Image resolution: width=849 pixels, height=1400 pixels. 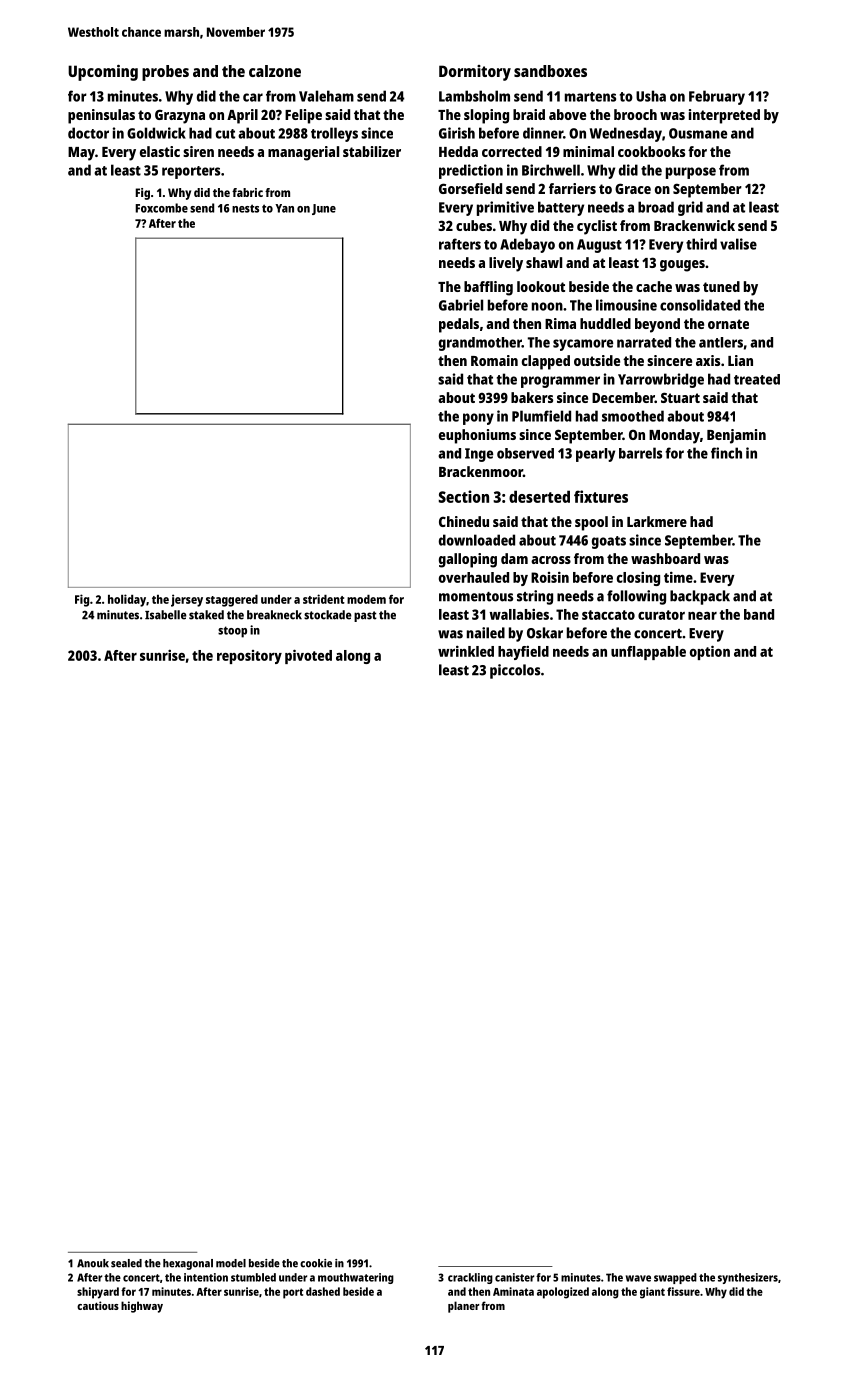 I want to click on holiday, so click(x=127, y=600).
